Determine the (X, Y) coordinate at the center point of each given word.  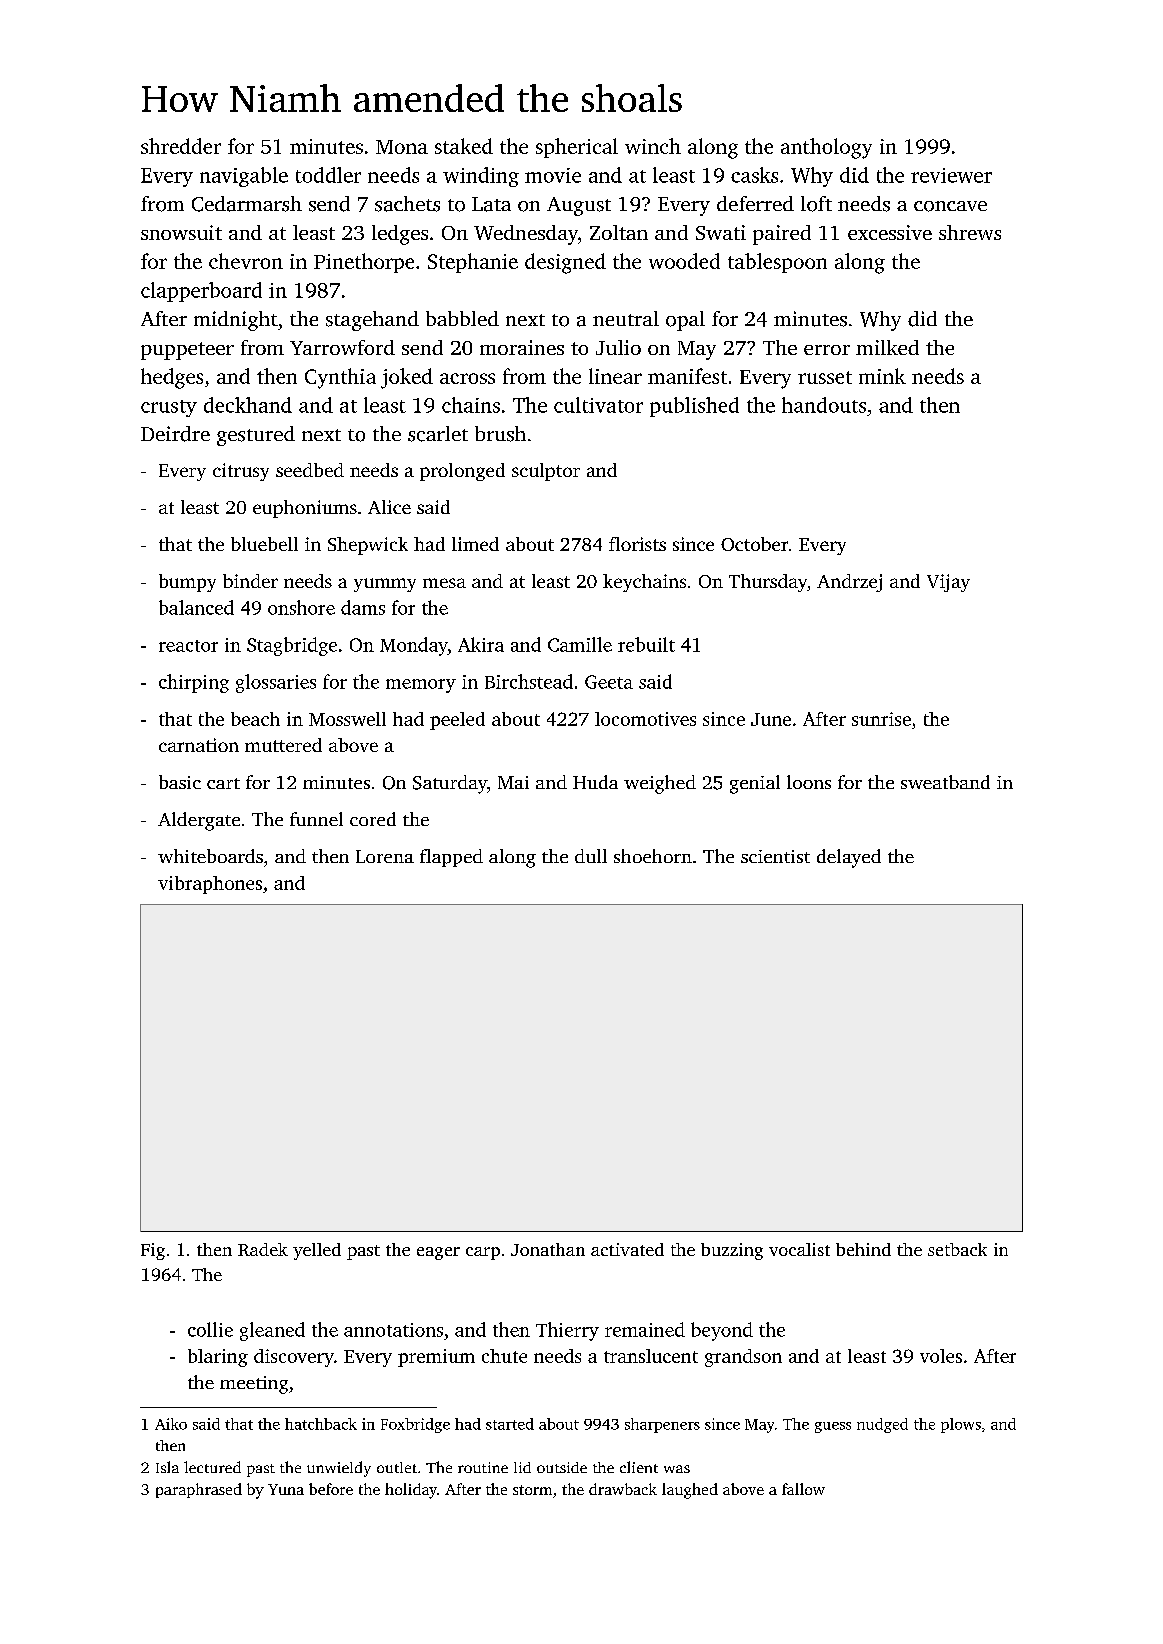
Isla (167, 1467)
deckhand (248, 405)
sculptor (546, 472)
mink (882, 376)
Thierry (567, 1331)
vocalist (799, 1249)
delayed (849, 858)
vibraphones (210, 885)
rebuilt (646, 644)
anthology (826, 148)
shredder (181, 146)
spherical (577, 148)
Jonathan (548, 1249)
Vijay (948, 583)
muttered (283, 745)
